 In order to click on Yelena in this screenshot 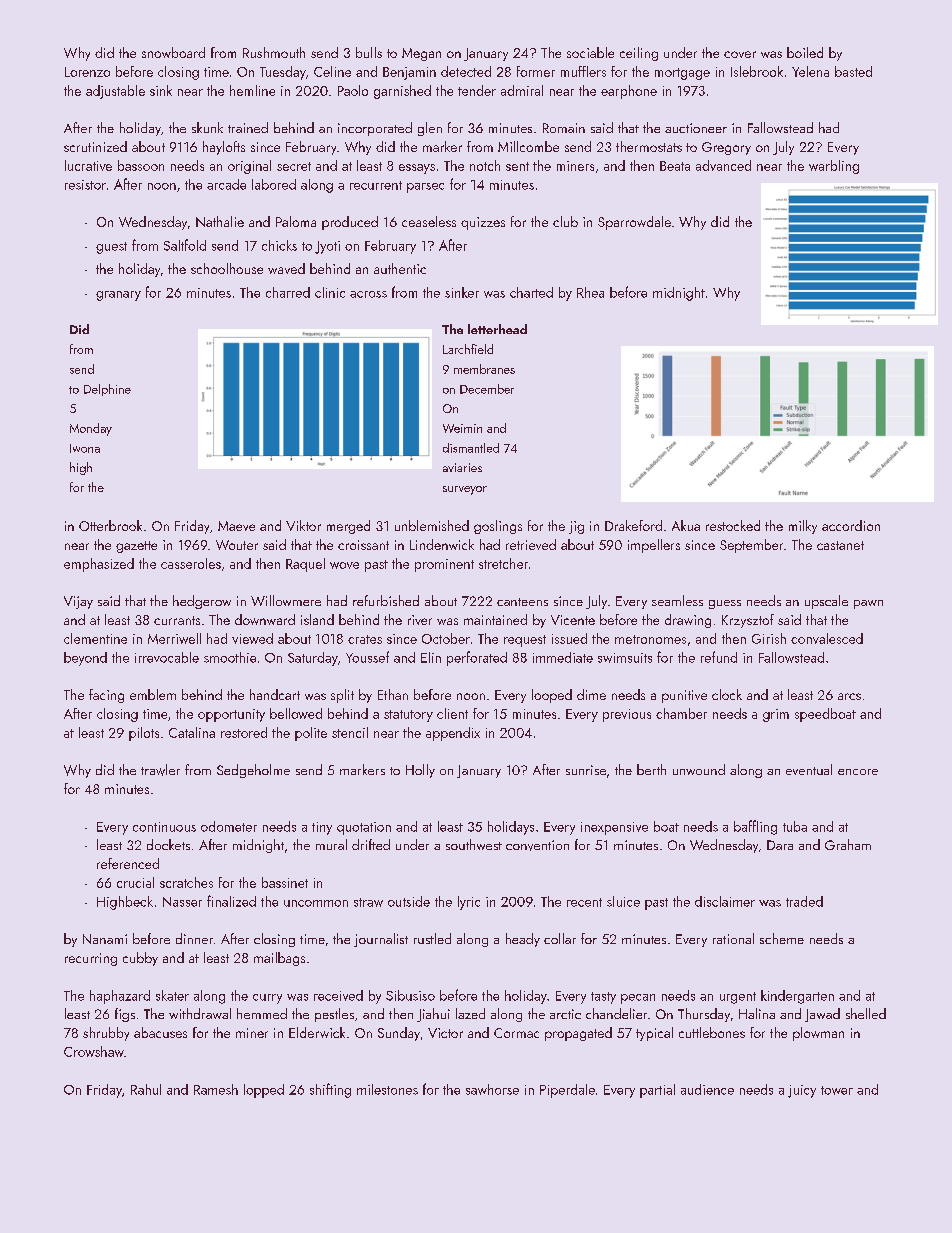, I will do `click(810, 71)`.
